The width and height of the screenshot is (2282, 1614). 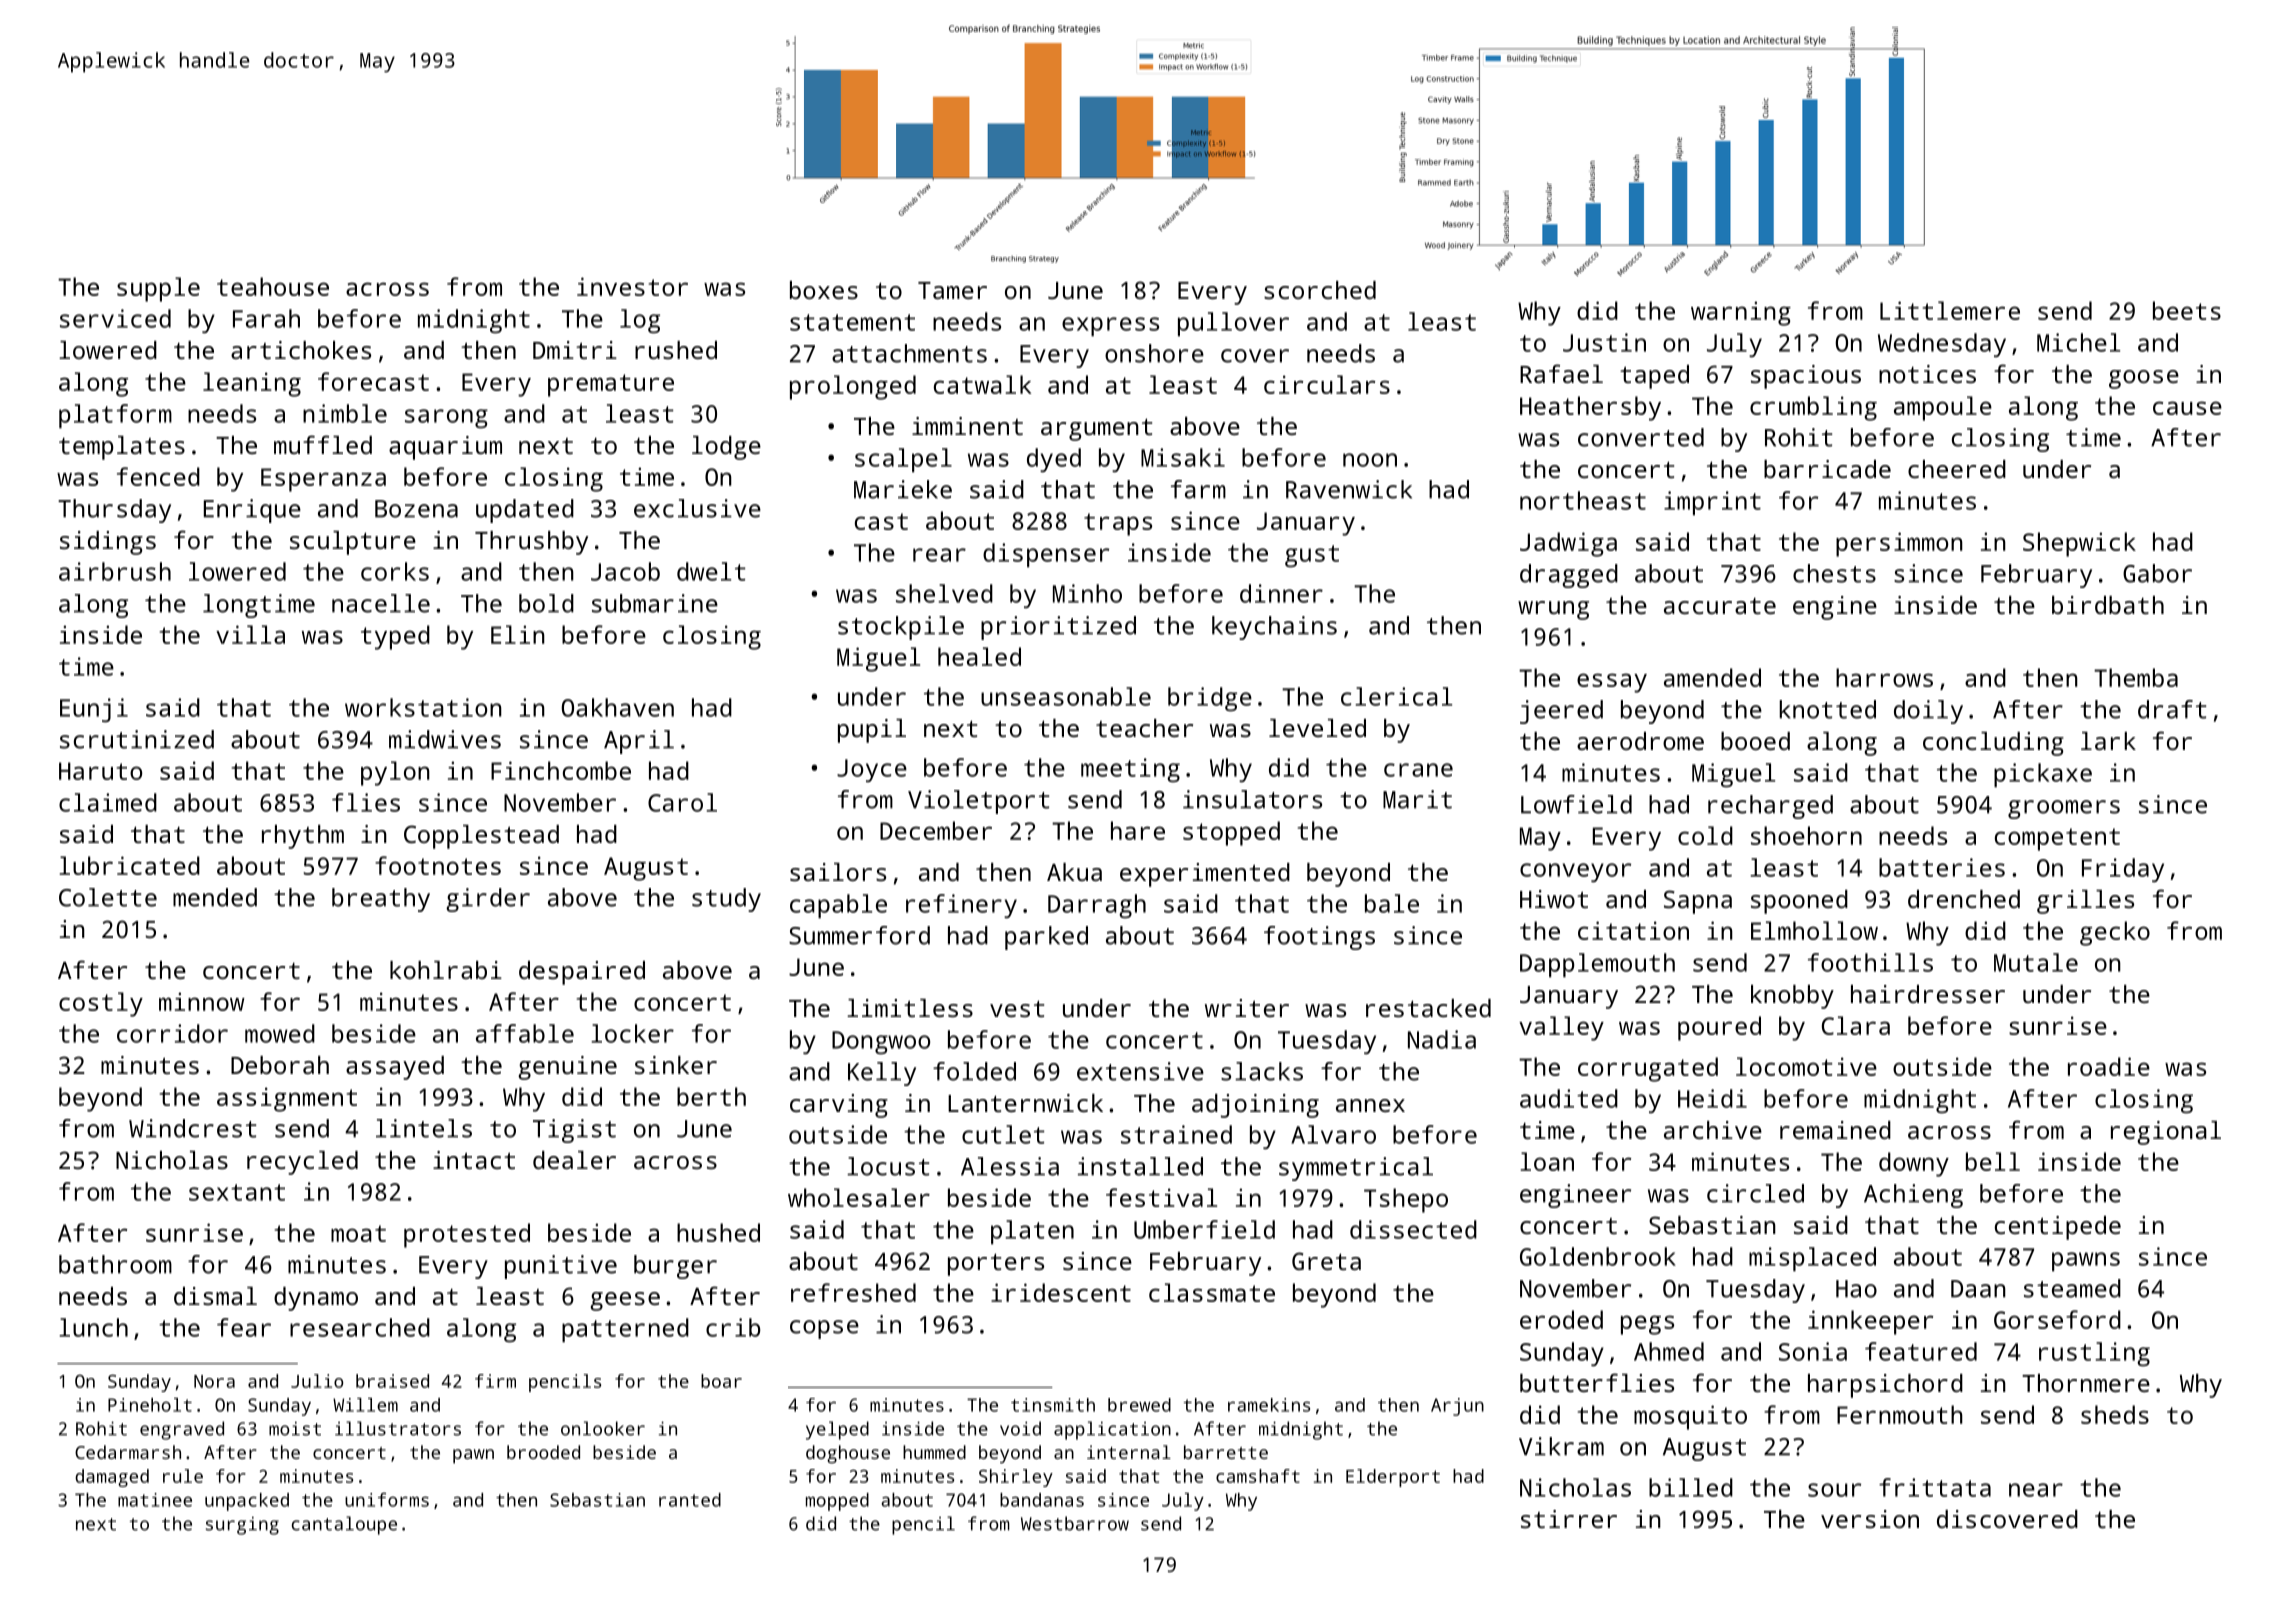 I want to click on villa, so click(x=250, y=634).
